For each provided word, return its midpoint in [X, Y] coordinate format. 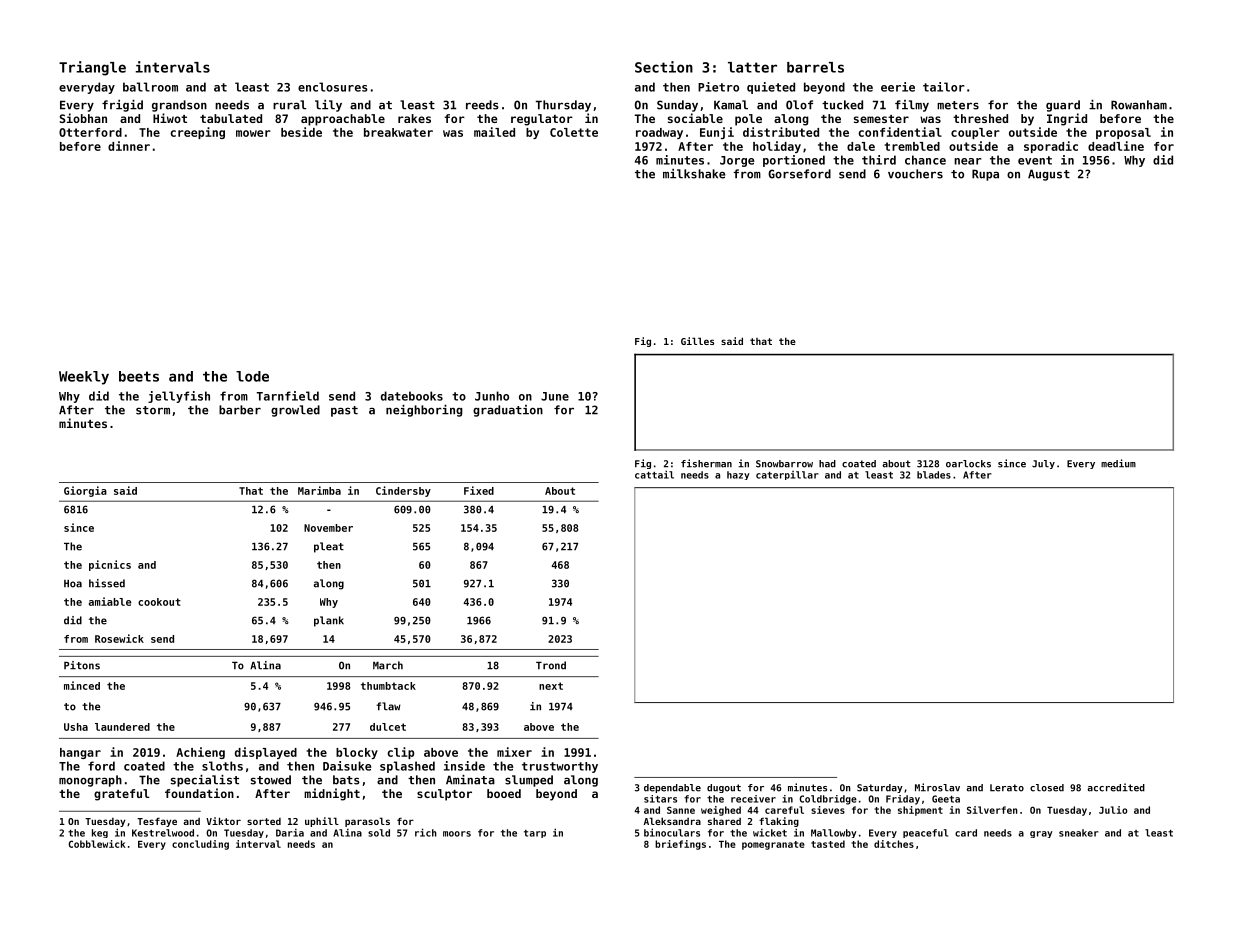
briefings [680, 845]
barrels [815, 67]
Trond [551, 665]
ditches [894, 844]
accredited [1116, 787]
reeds [482, 105]
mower [253, 133]
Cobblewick [97, 844]
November [328, 528]
